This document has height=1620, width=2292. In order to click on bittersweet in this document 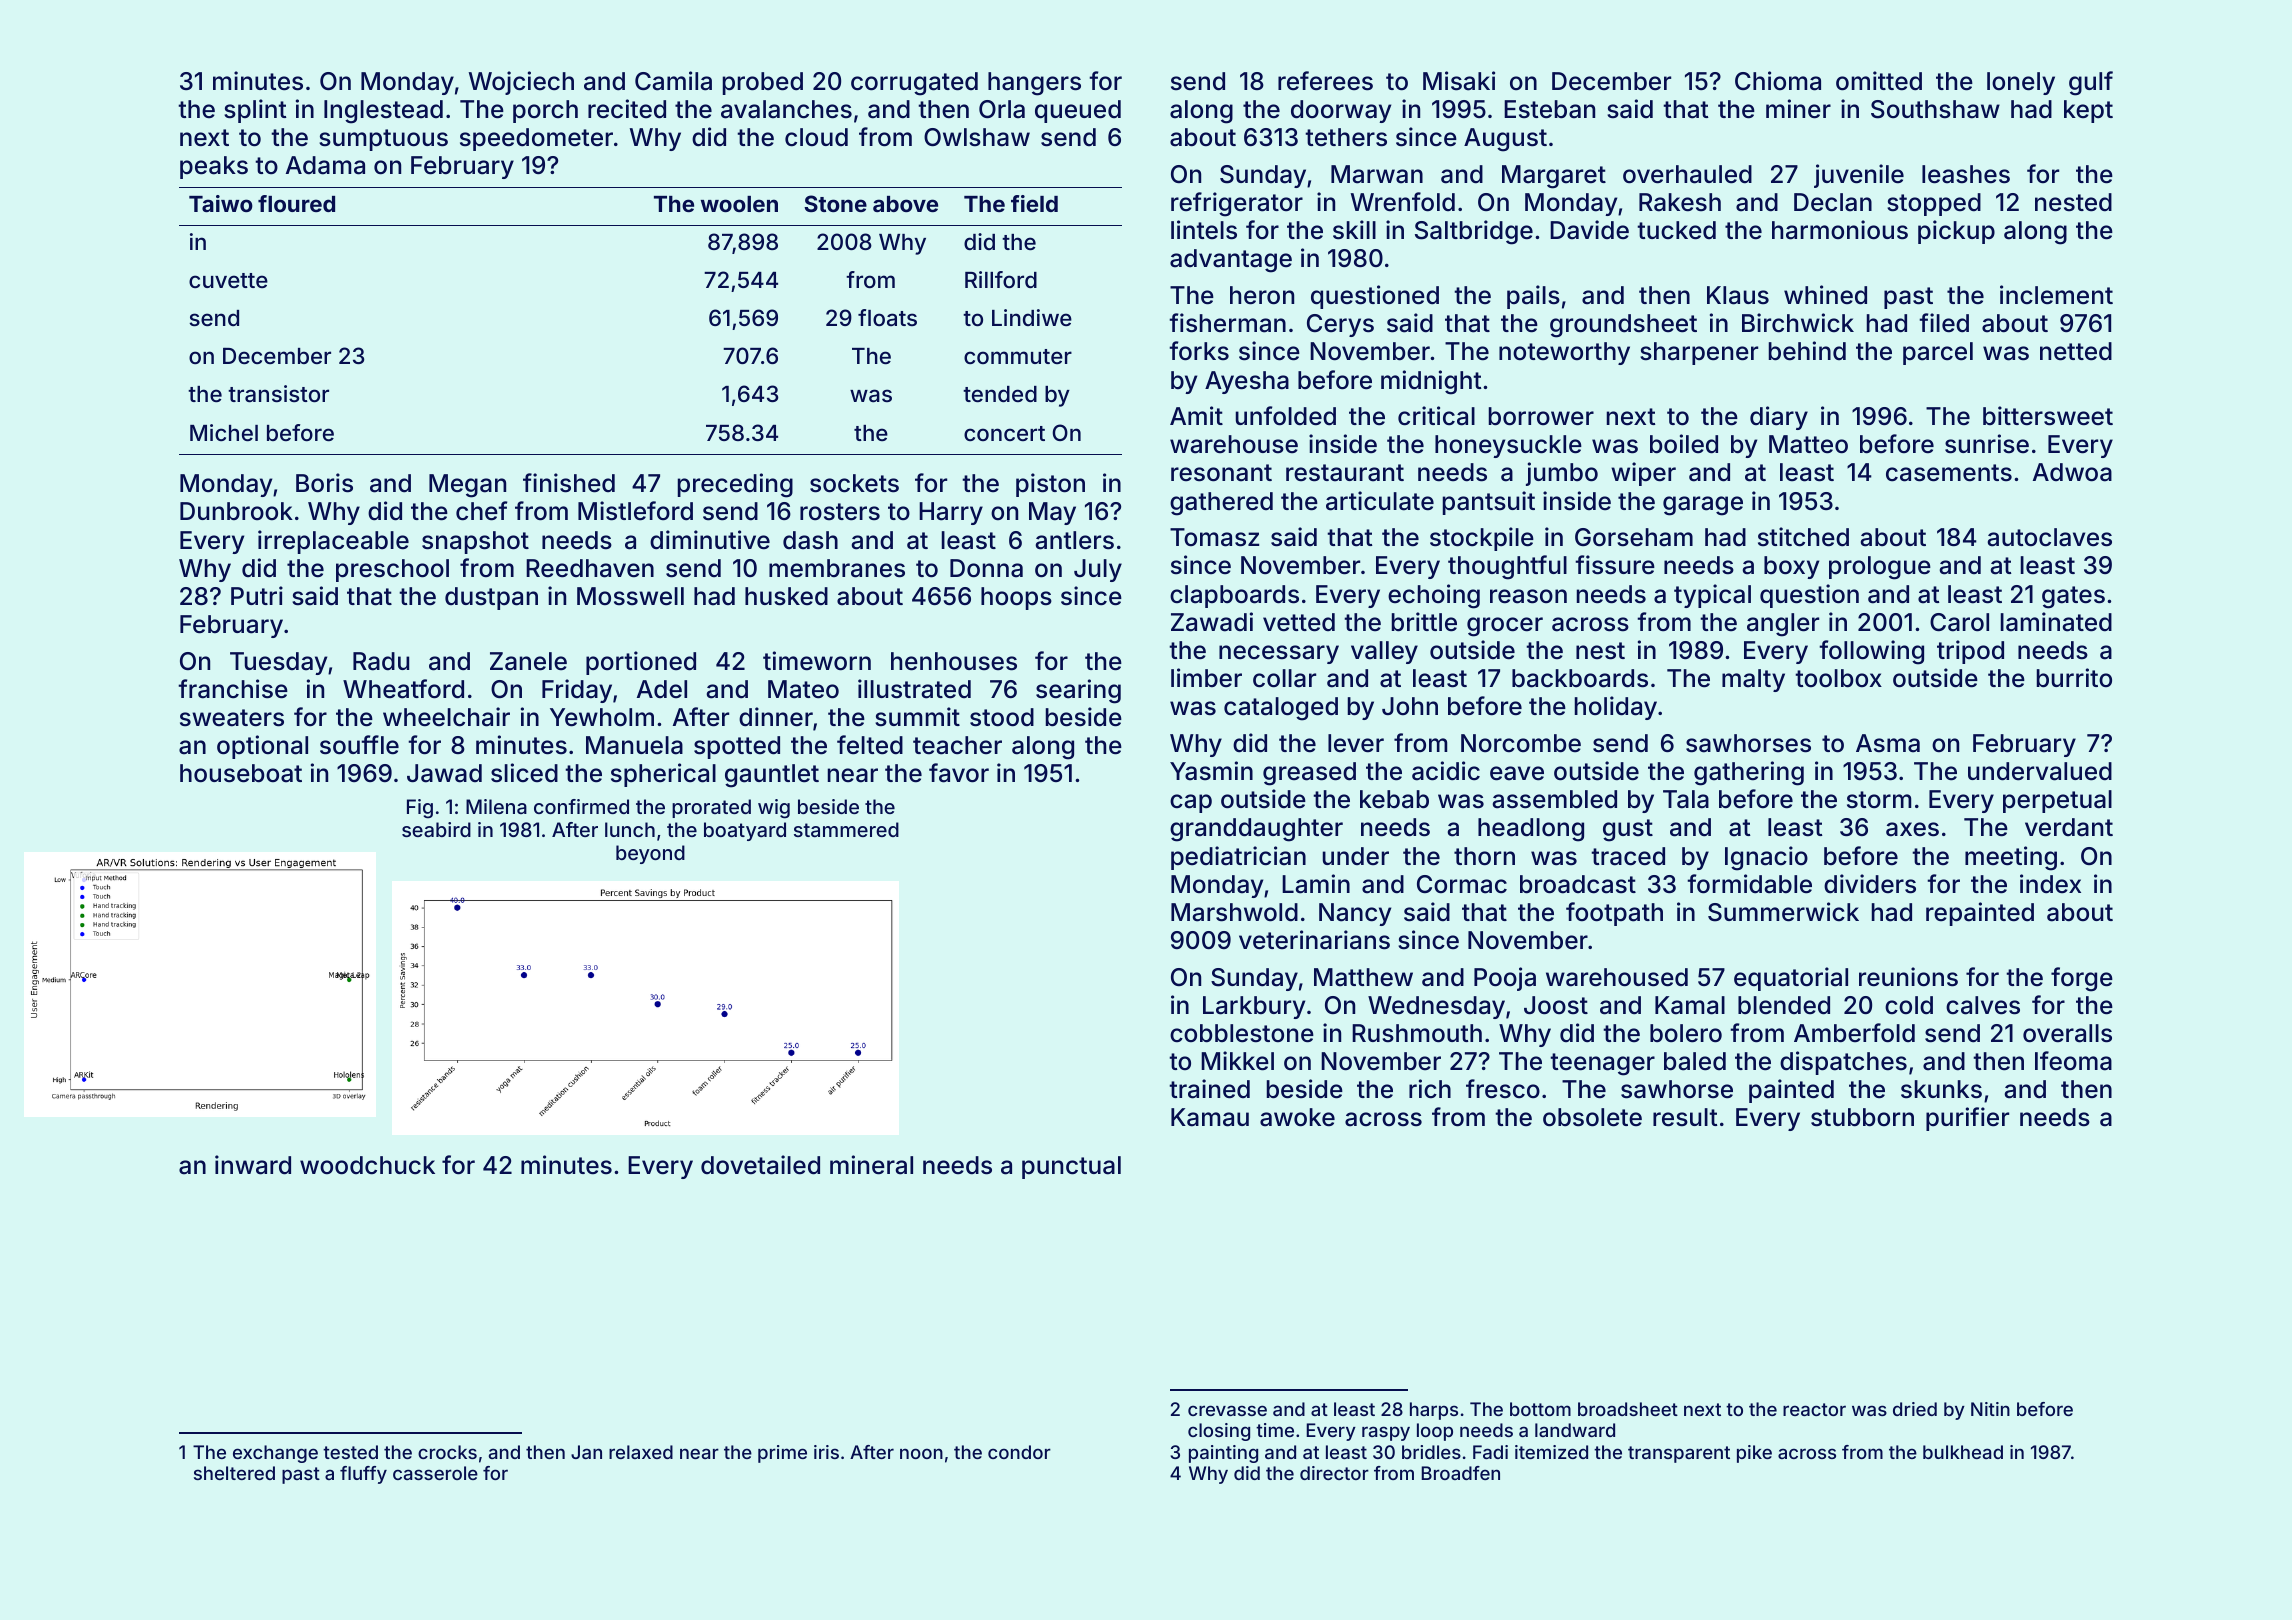, I will do `click(2048, 416)`.
